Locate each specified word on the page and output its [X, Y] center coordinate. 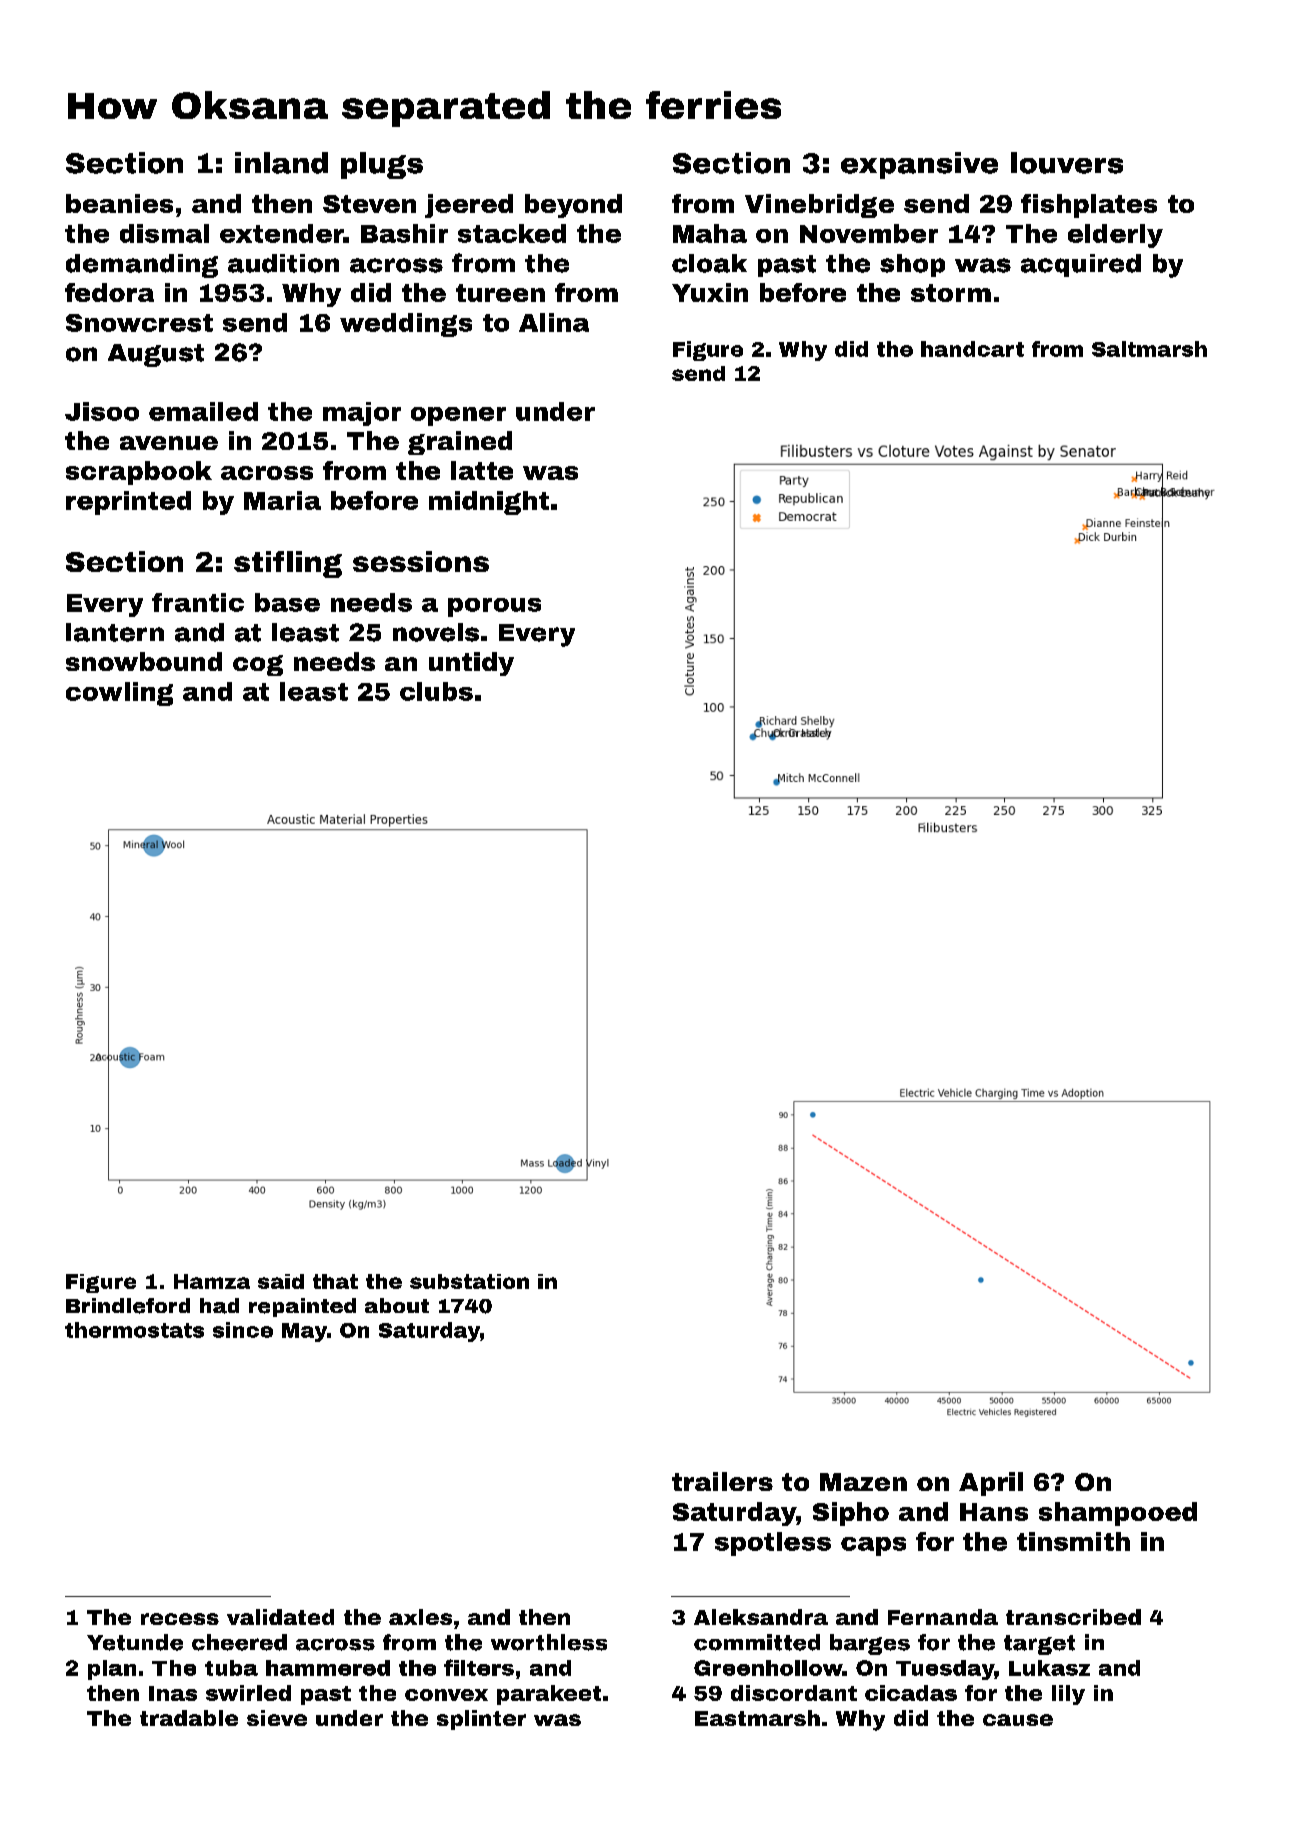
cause [1018, 1720]
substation [469, 1281]
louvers [1067, 163]
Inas [173, 1693]
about [397, 1305]
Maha [710, 233]
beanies [119, 203]
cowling [119, 694]
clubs [436, 691]
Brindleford [128, 1306]
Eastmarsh [757, 1718]
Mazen [863, 1482]
